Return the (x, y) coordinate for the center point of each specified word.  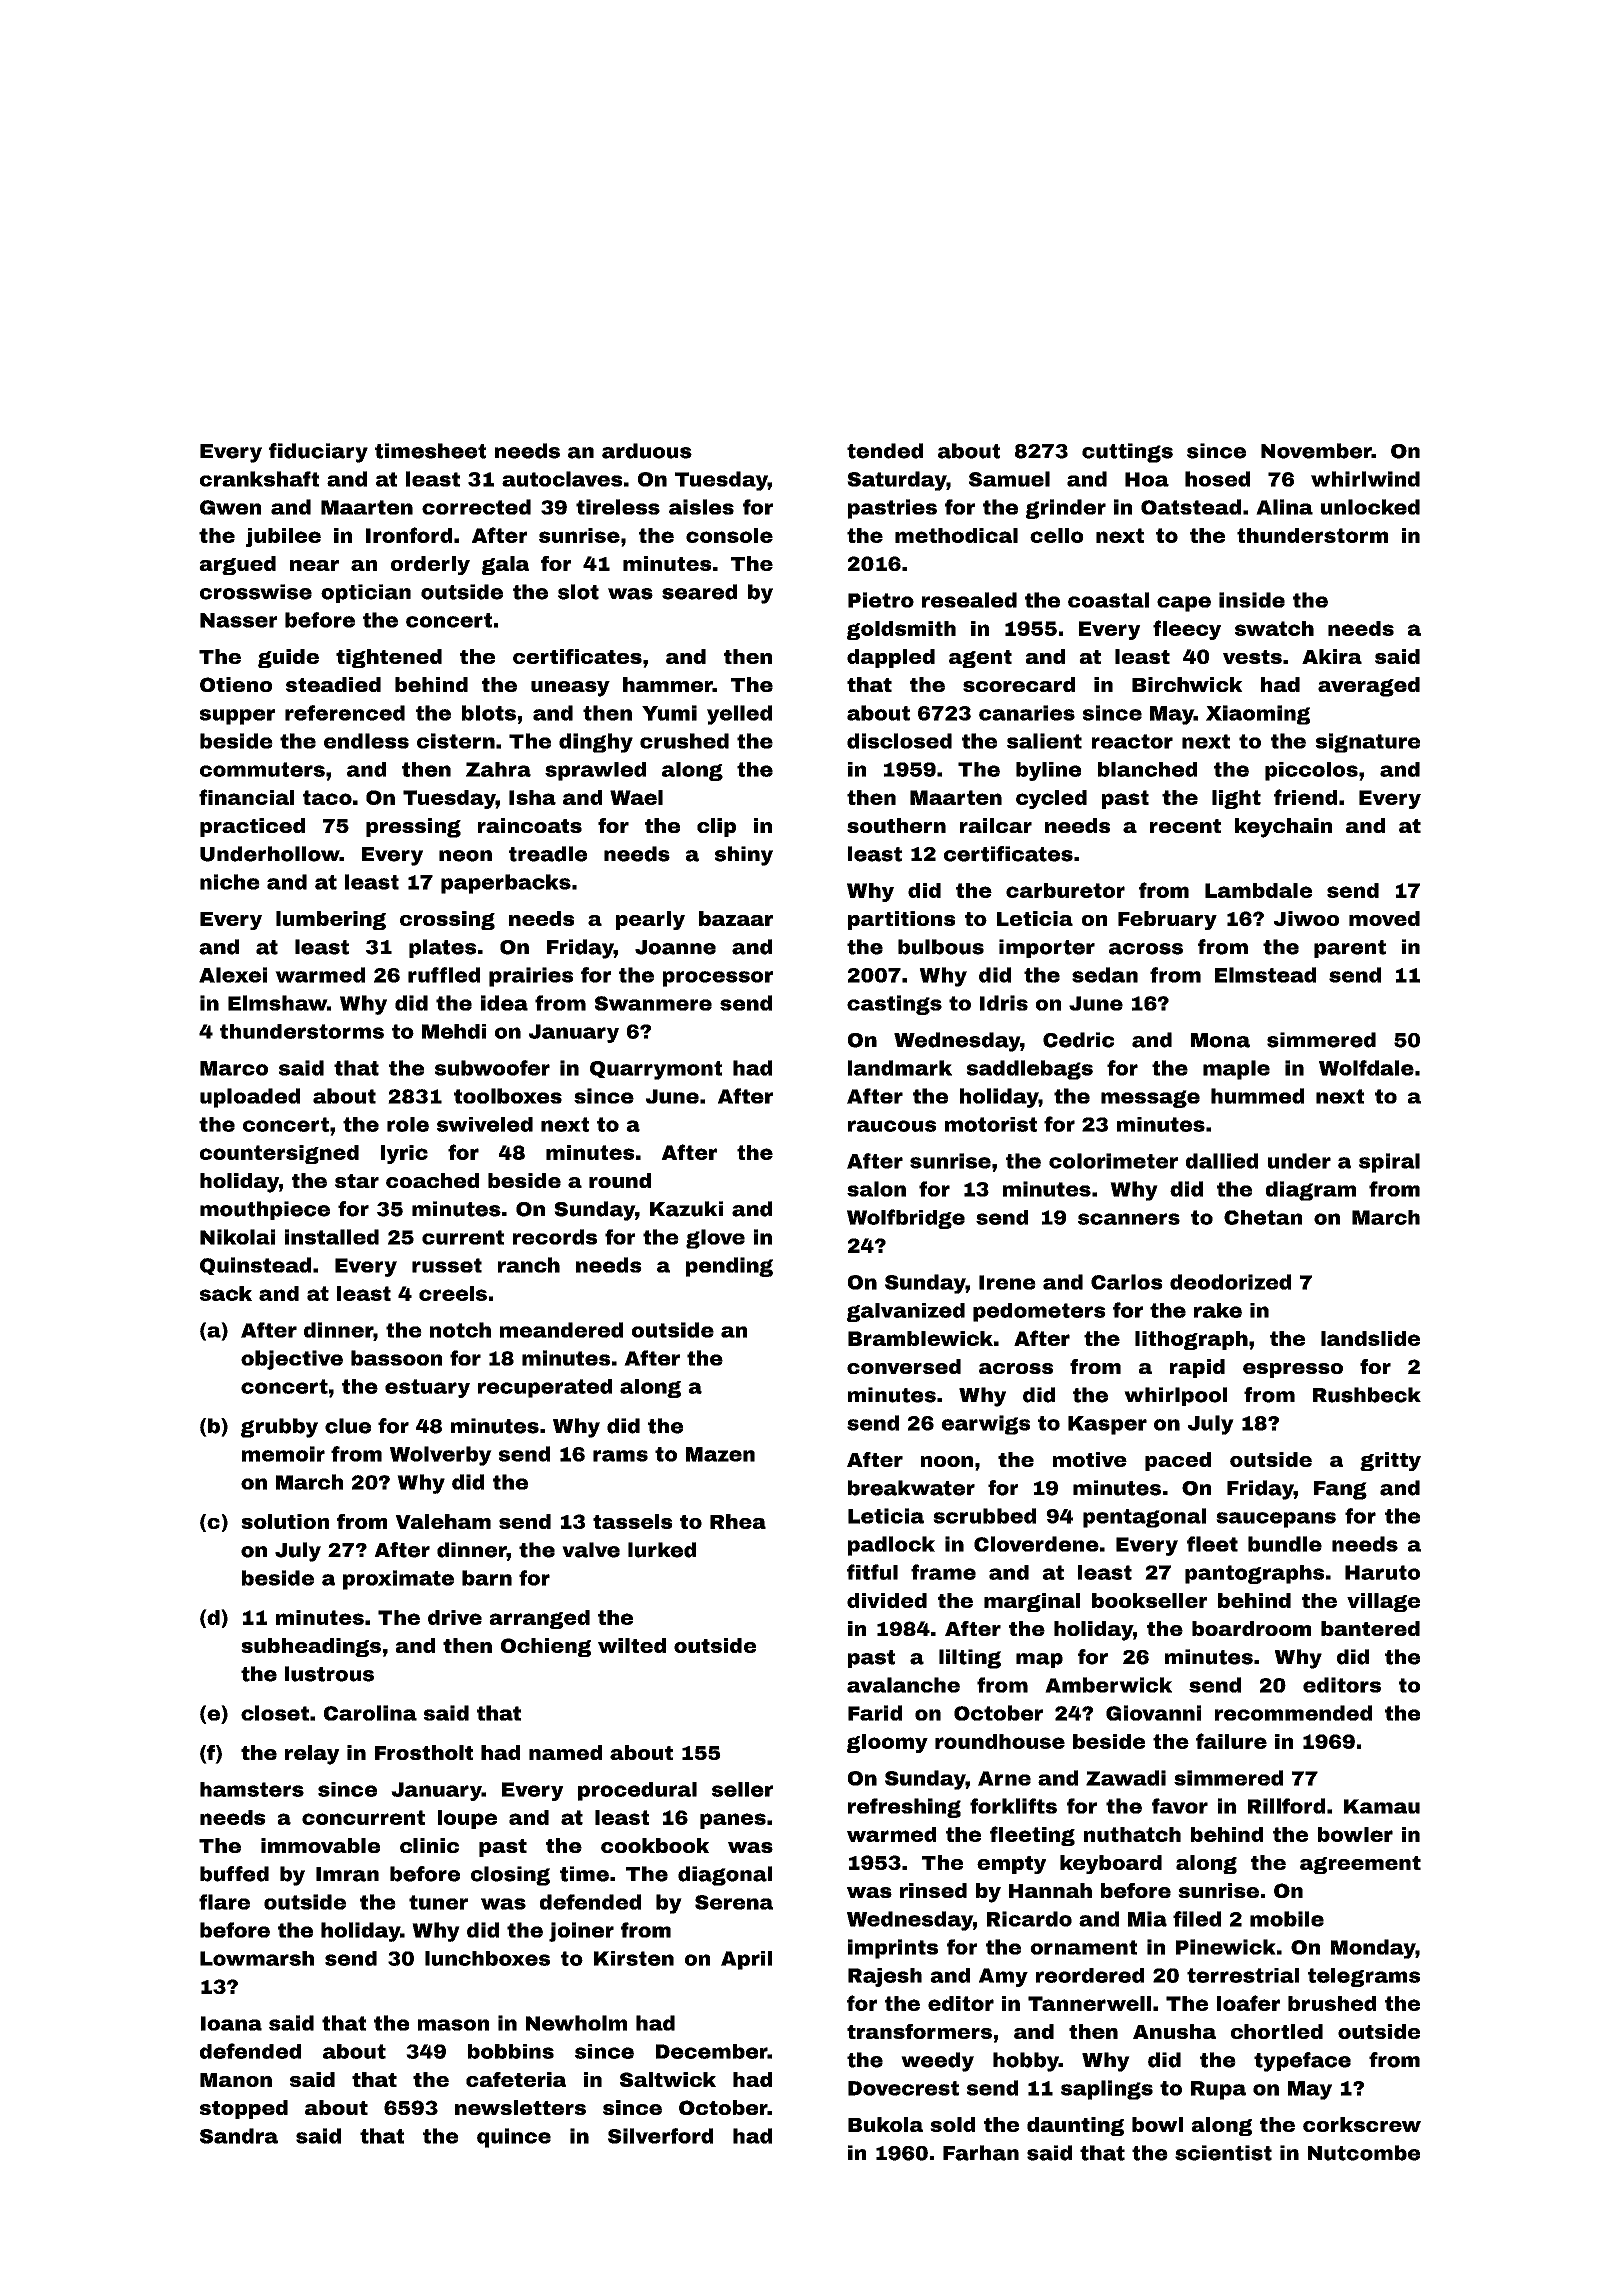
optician (366, 593)
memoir (283, 1454)
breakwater (911, 1488)
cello (1057, 535)
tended (885, 451)
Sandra (239, 2136)
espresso (1293, 1370)
